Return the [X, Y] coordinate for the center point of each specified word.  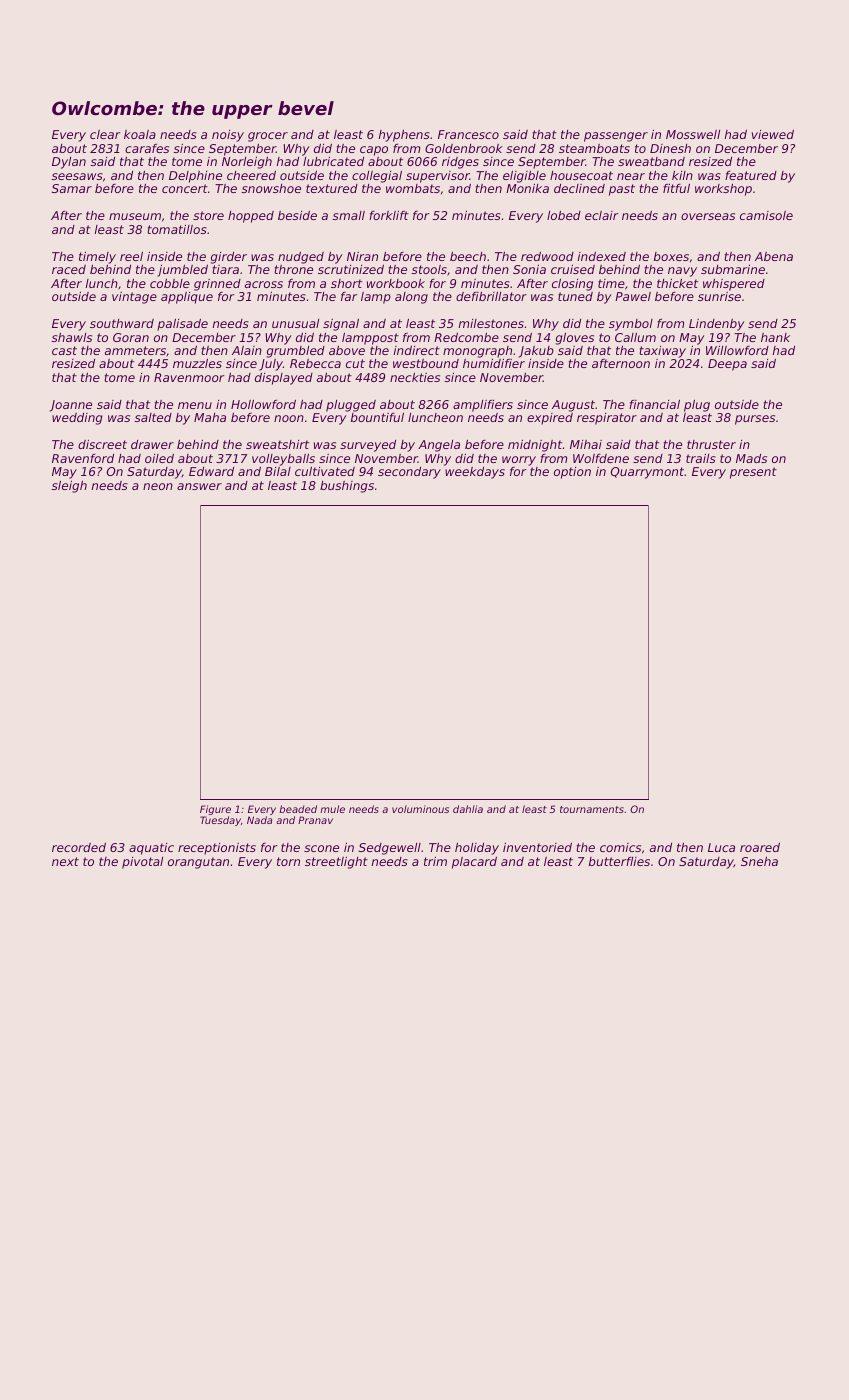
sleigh [69, 487]
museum [135, 216]
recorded [79, 847]
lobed [564, 215]
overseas [708, 216]
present [753, 473]
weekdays [475, 473]
